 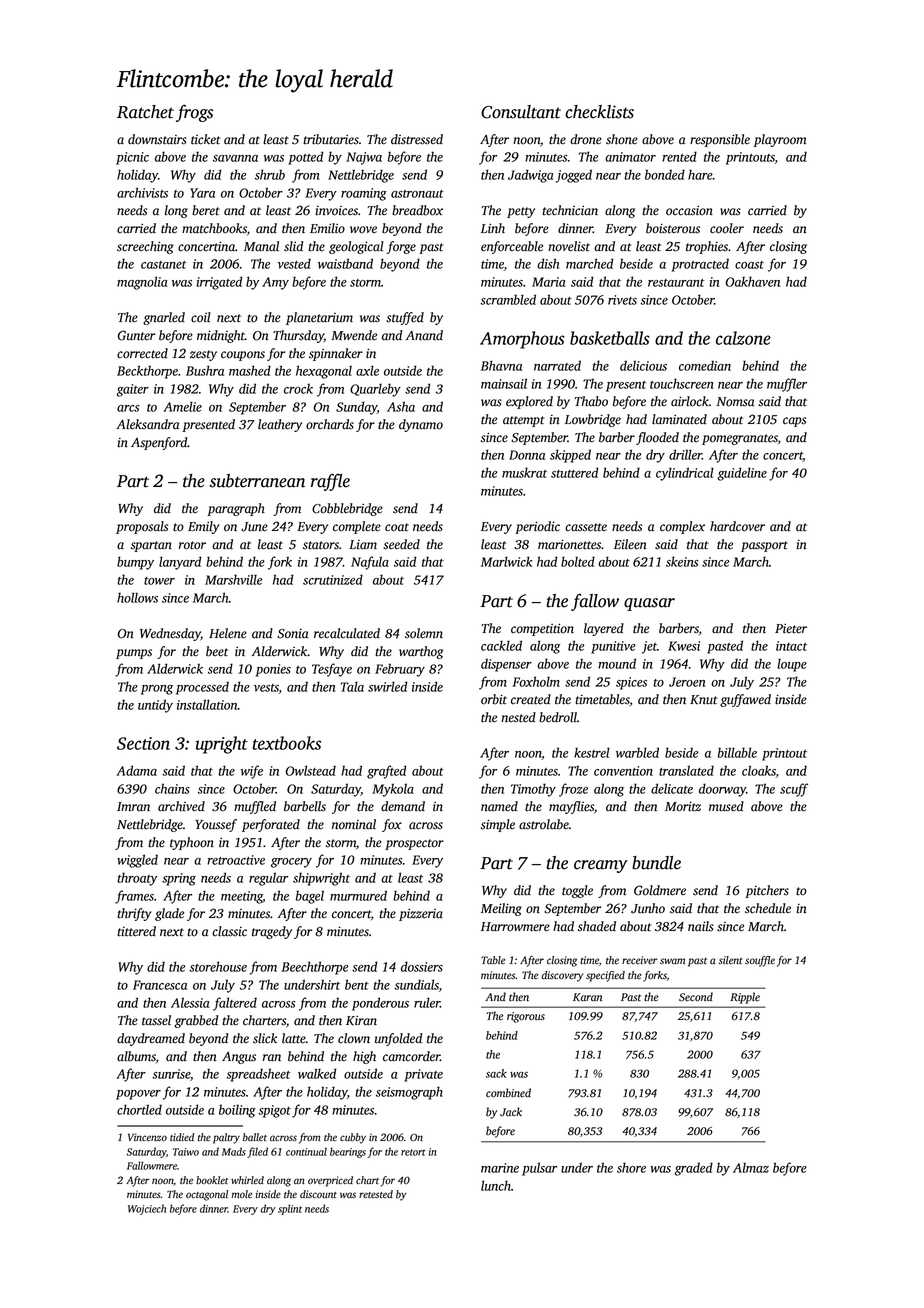 What do you see at coordinates (507, 561) in the document?
I see `Marlwick` at bounding box center [507, 561].
